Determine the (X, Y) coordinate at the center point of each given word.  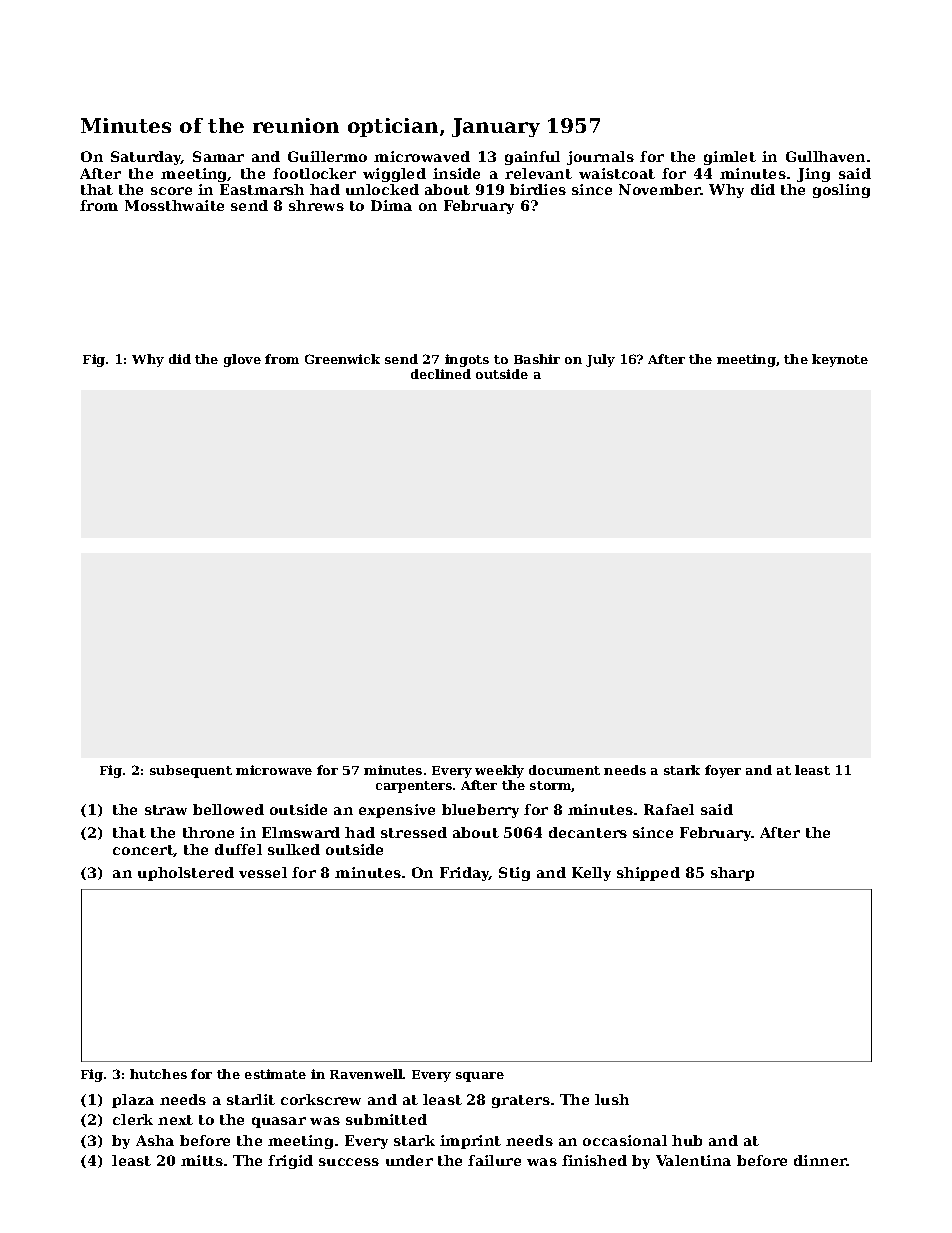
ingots (467, 360)
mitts (202, 1160)
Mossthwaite (174, 205)
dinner (820, 1160)
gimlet (730, 158)
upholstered (186, 874)
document (564, 770)
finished (594, 1160)
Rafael (669, 809)
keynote (840, 360)
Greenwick (342, 359)
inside (456, 173)
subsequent (191, 771)
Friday (465, 874)
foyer (723, 771)
